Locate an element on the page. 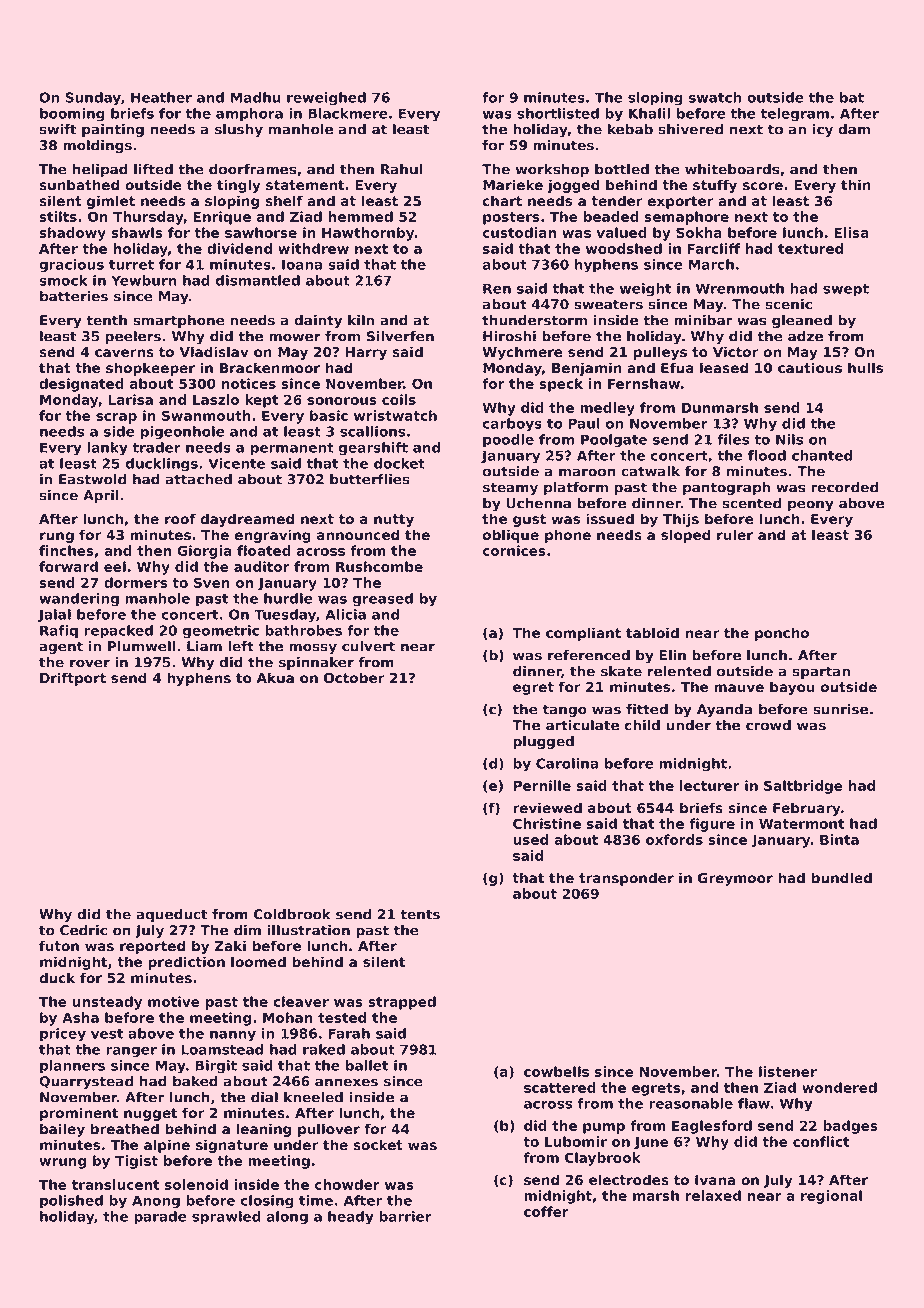  poncho is located at coordinates (782, 634).
